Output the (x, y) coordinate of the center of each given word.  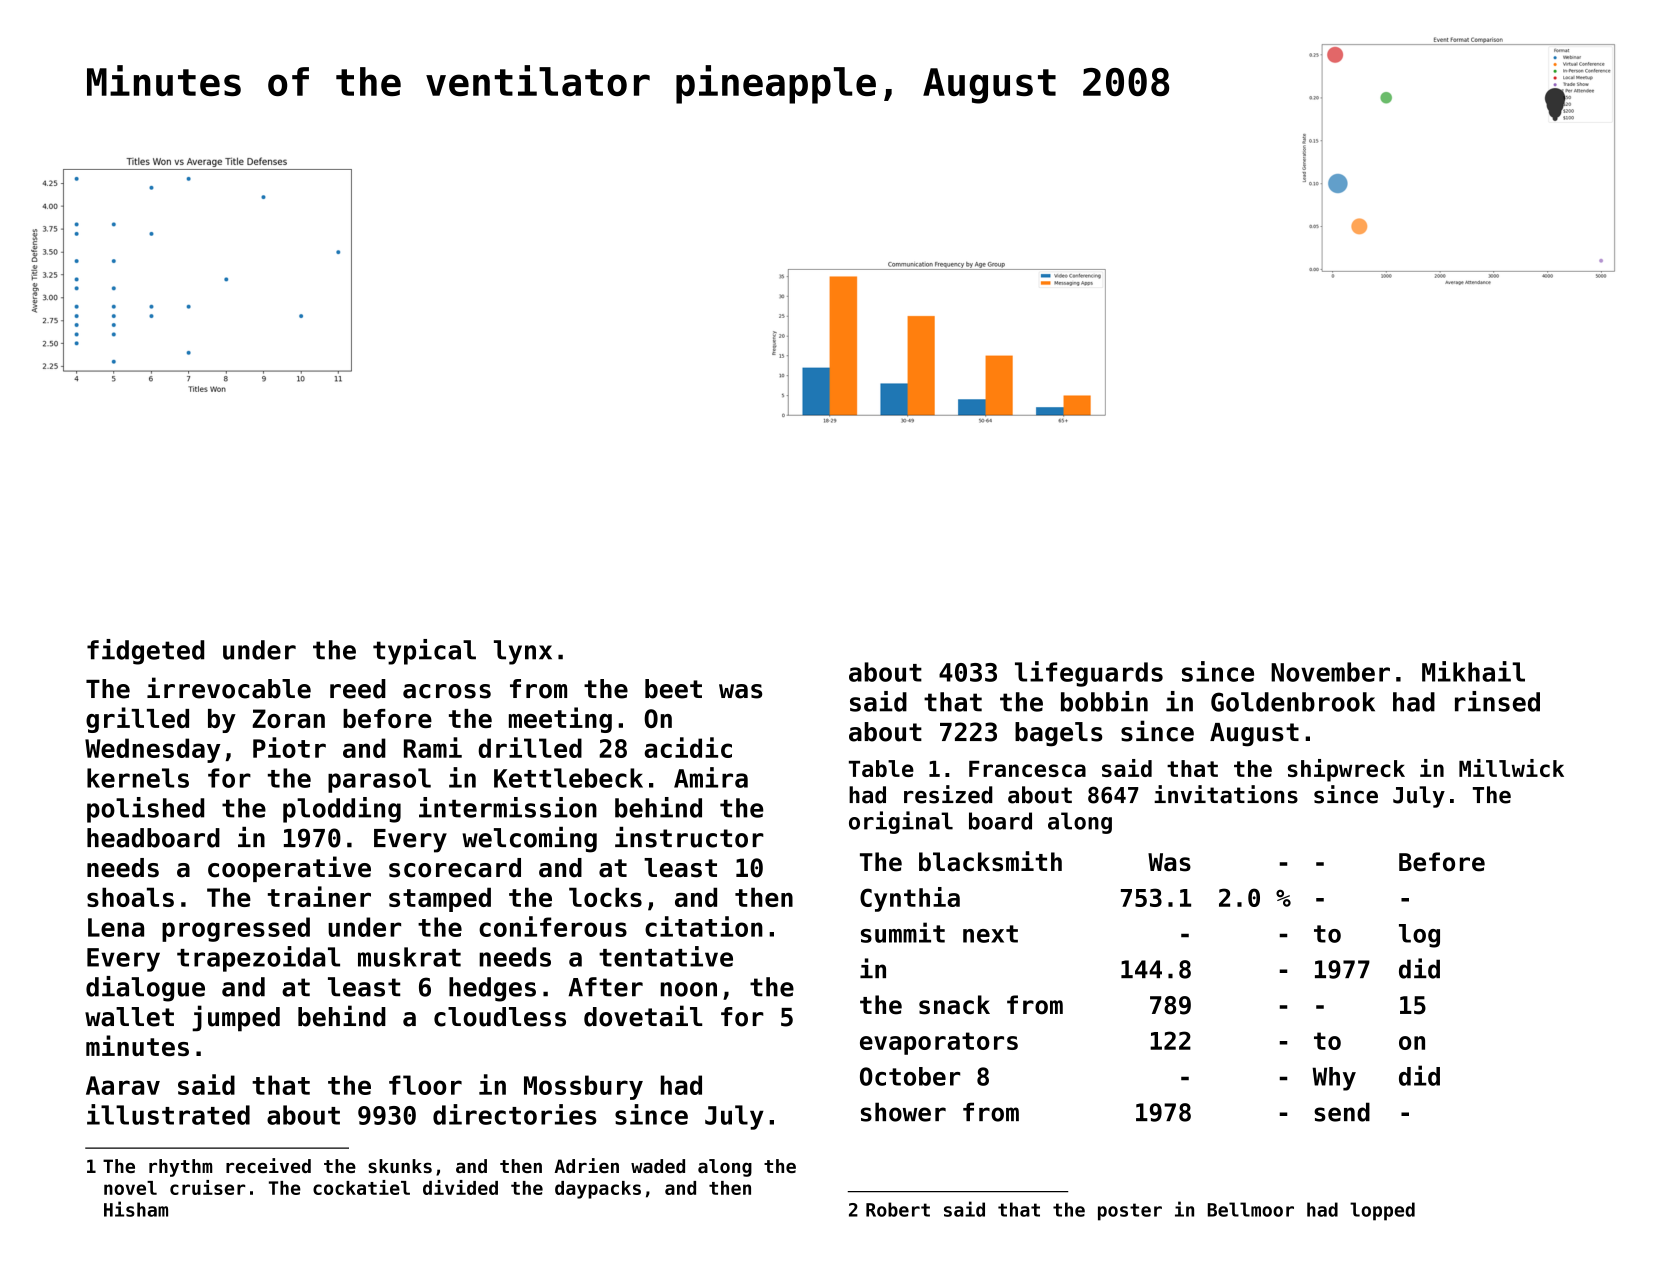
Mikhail (1473, 671)
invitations (1226, 794)
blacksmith (990, 861)
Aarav (123, 1085)
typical (424, 652)
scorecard (455, 868)
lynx (523, 652)
